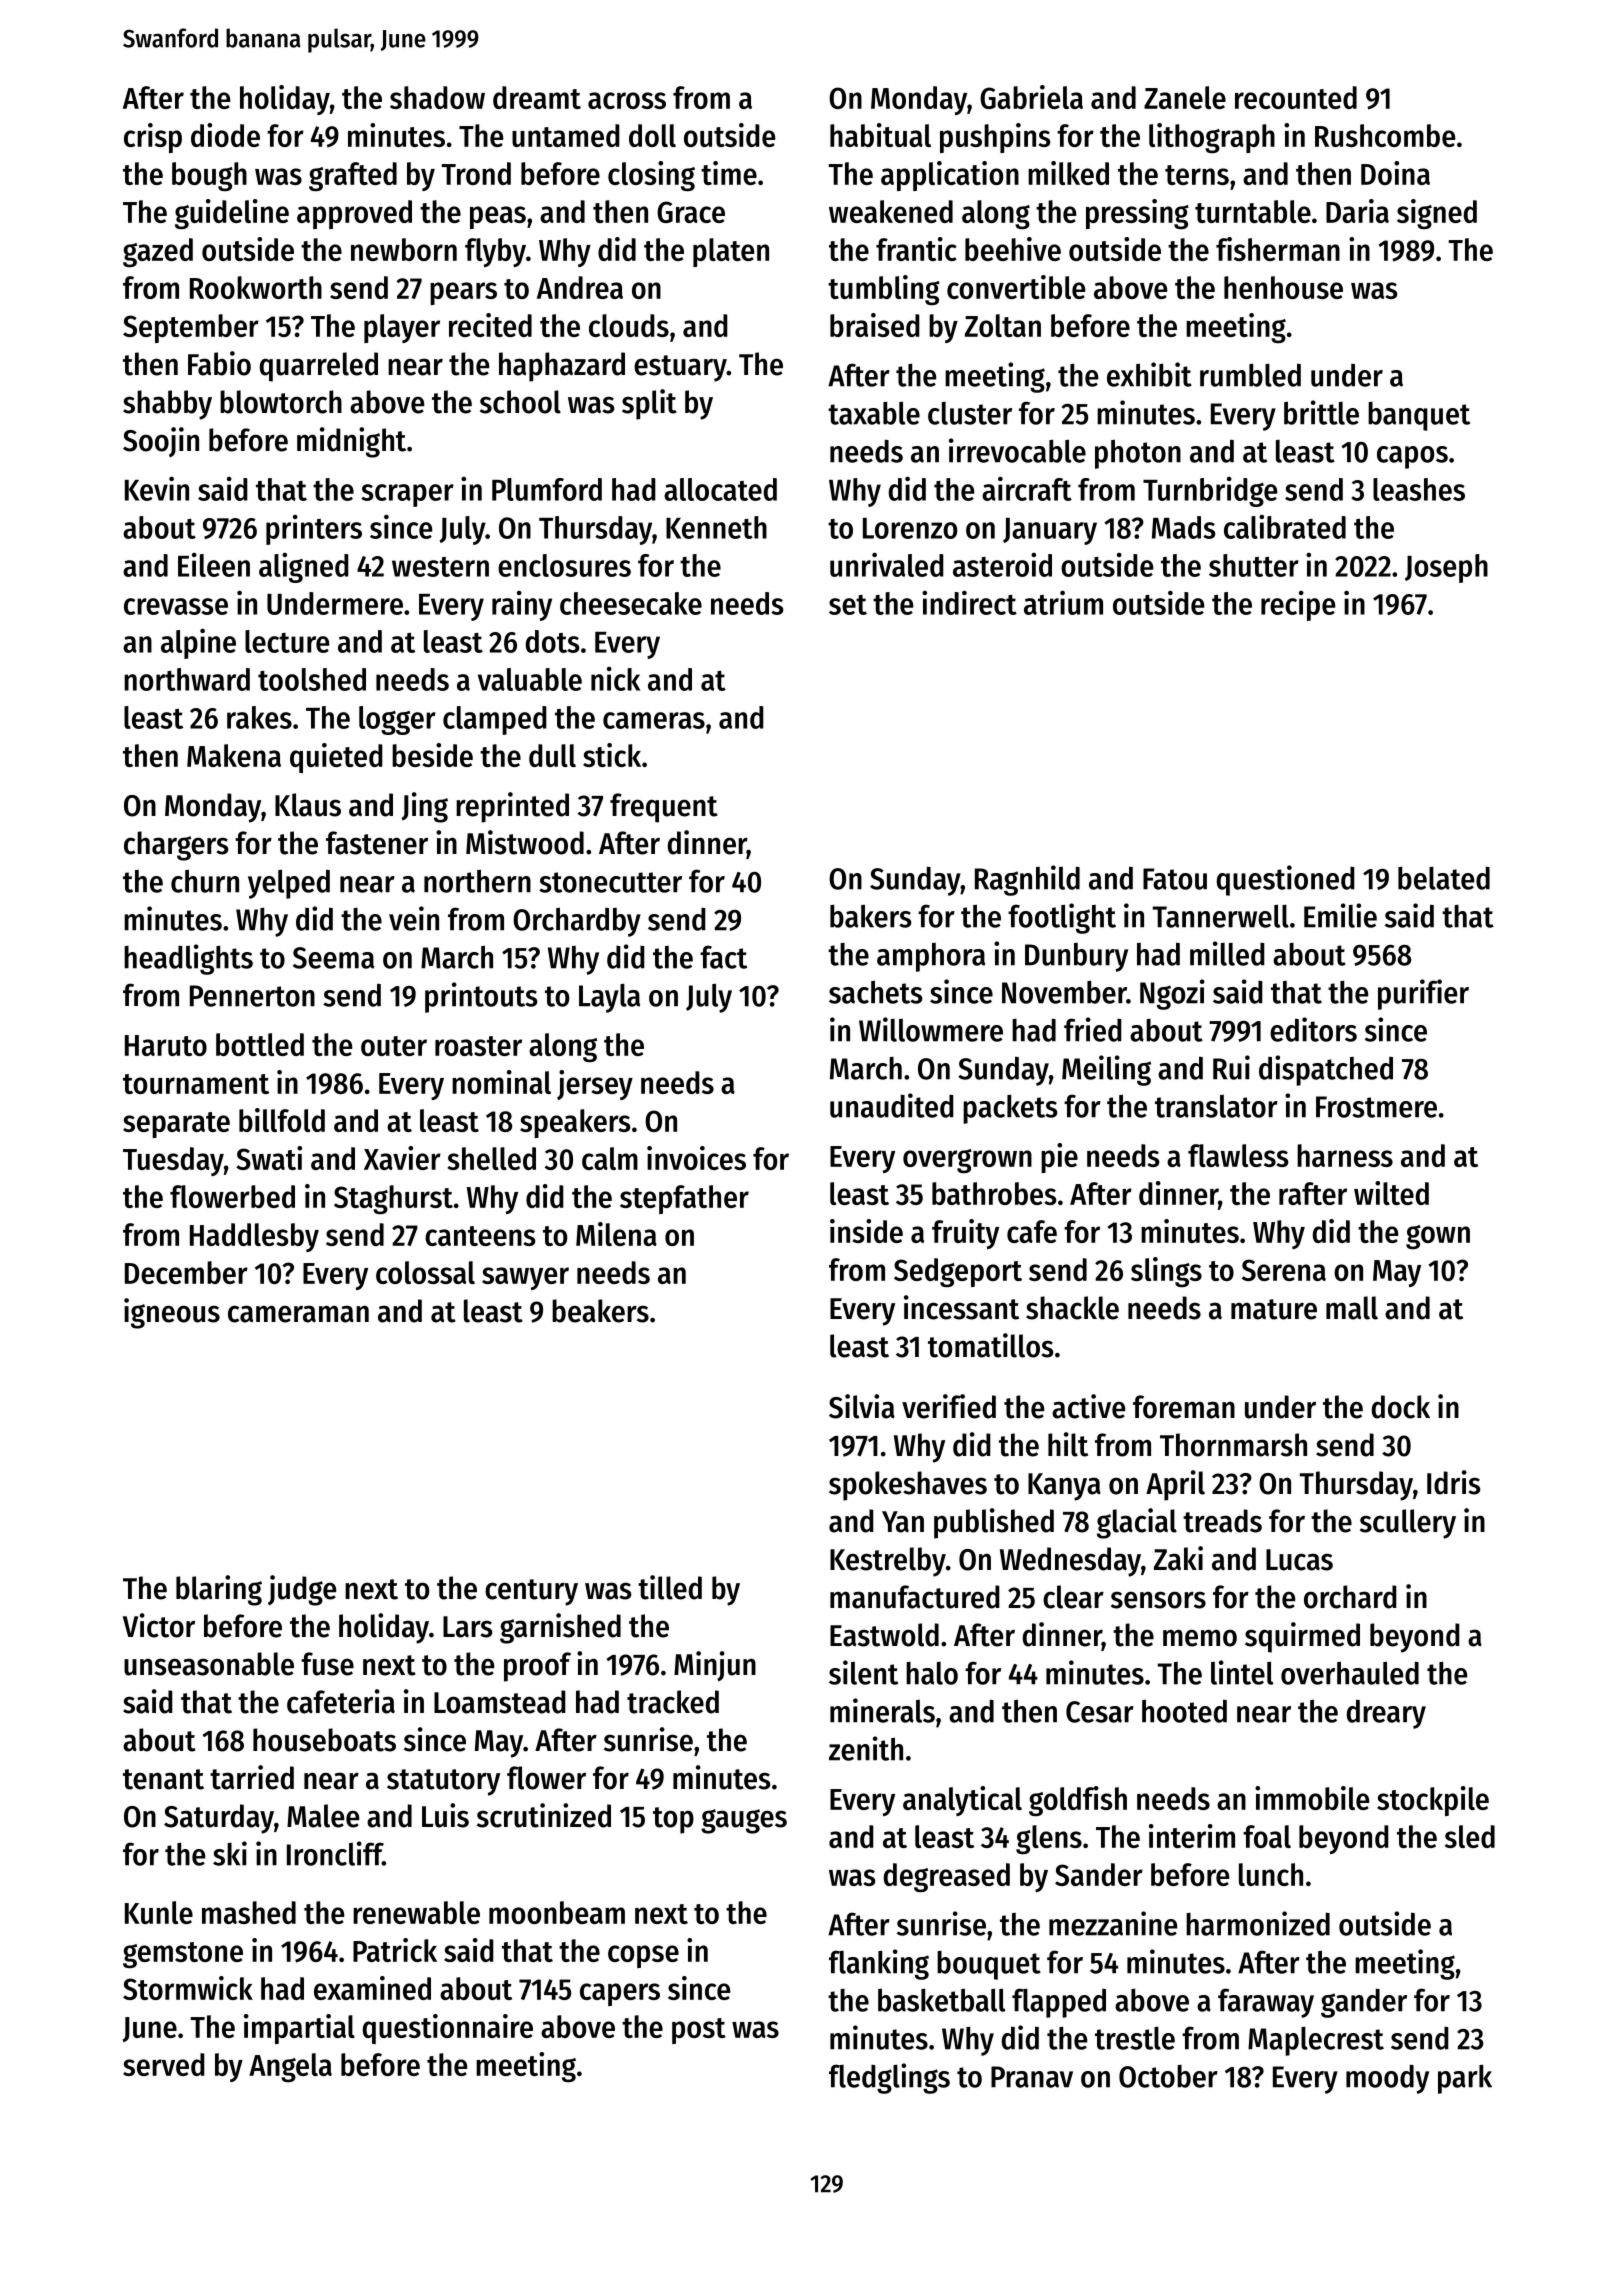 Image resolution: width=1620 pixels, height=2292 pixels. I want to click on Minjun, so click(715, 1666).
